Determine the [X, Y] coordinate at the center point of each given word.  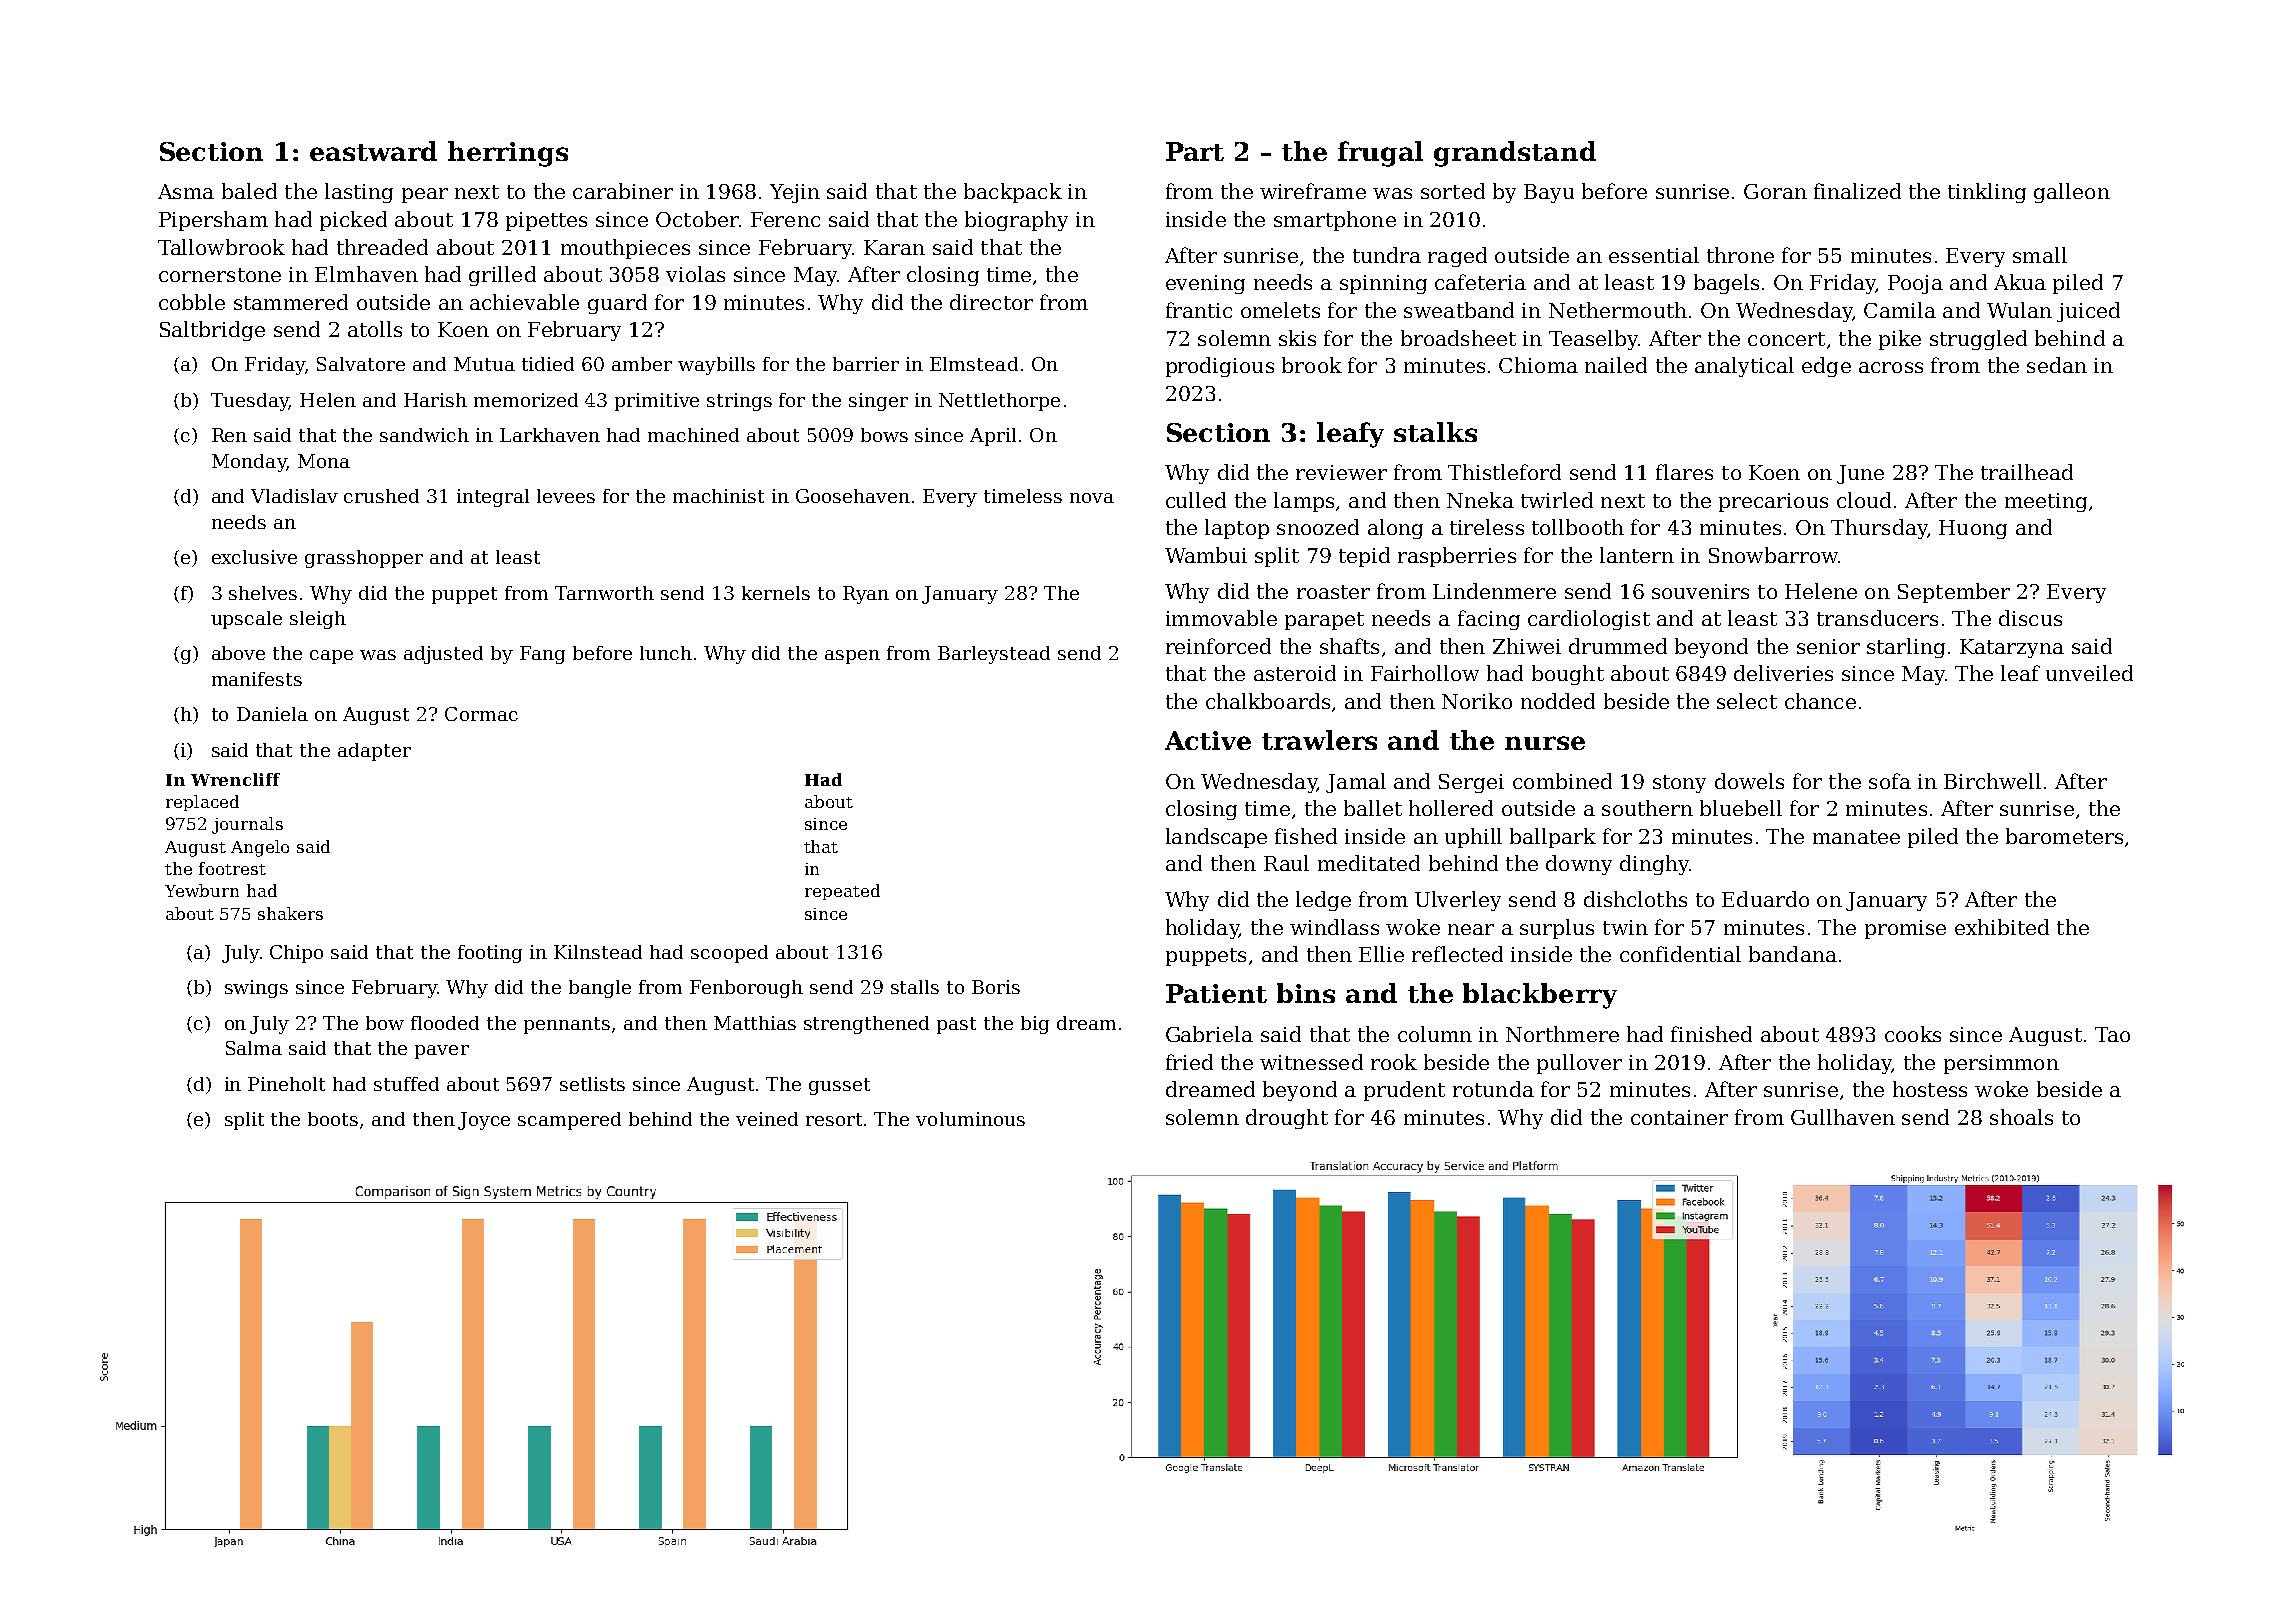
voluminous [970, 1119]
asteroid [1295, 673]
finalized [1857, 191]
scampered [569, 1121]
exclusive [254, 557]
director [991, 302]
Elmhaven [366, 274]
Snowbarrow [1773, 555]
